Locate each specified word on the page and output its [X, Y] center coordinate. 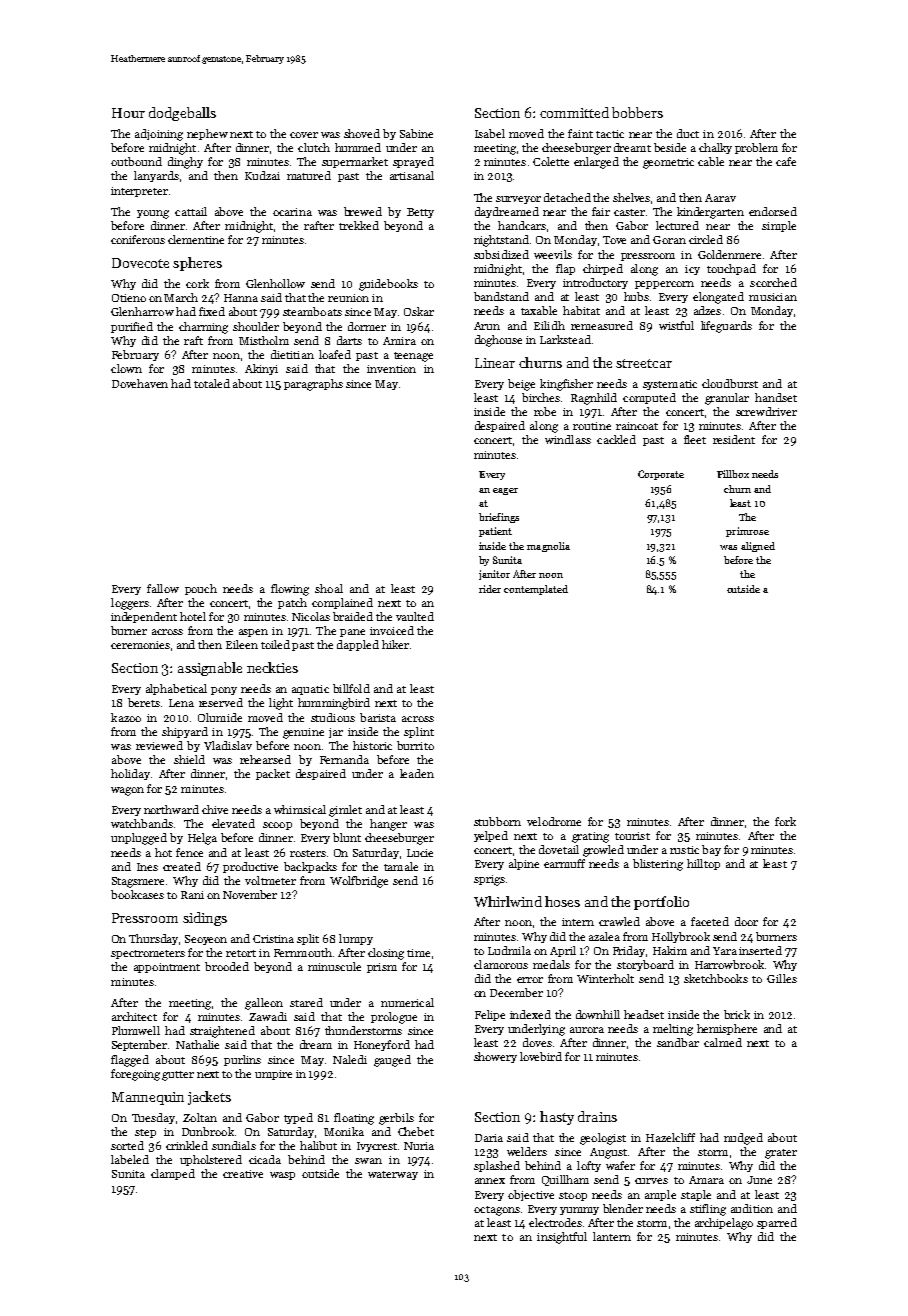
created [182, 866]
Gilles [782, 978]
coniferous [138, 239]
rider [490, 589]
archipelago [724, 1224]
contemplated [536, 590]
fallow [163, 588]
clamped [173, 1174]
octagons [497, 1211]
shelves [631, 197]
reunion [348, 298]
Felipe [490, 1015]
